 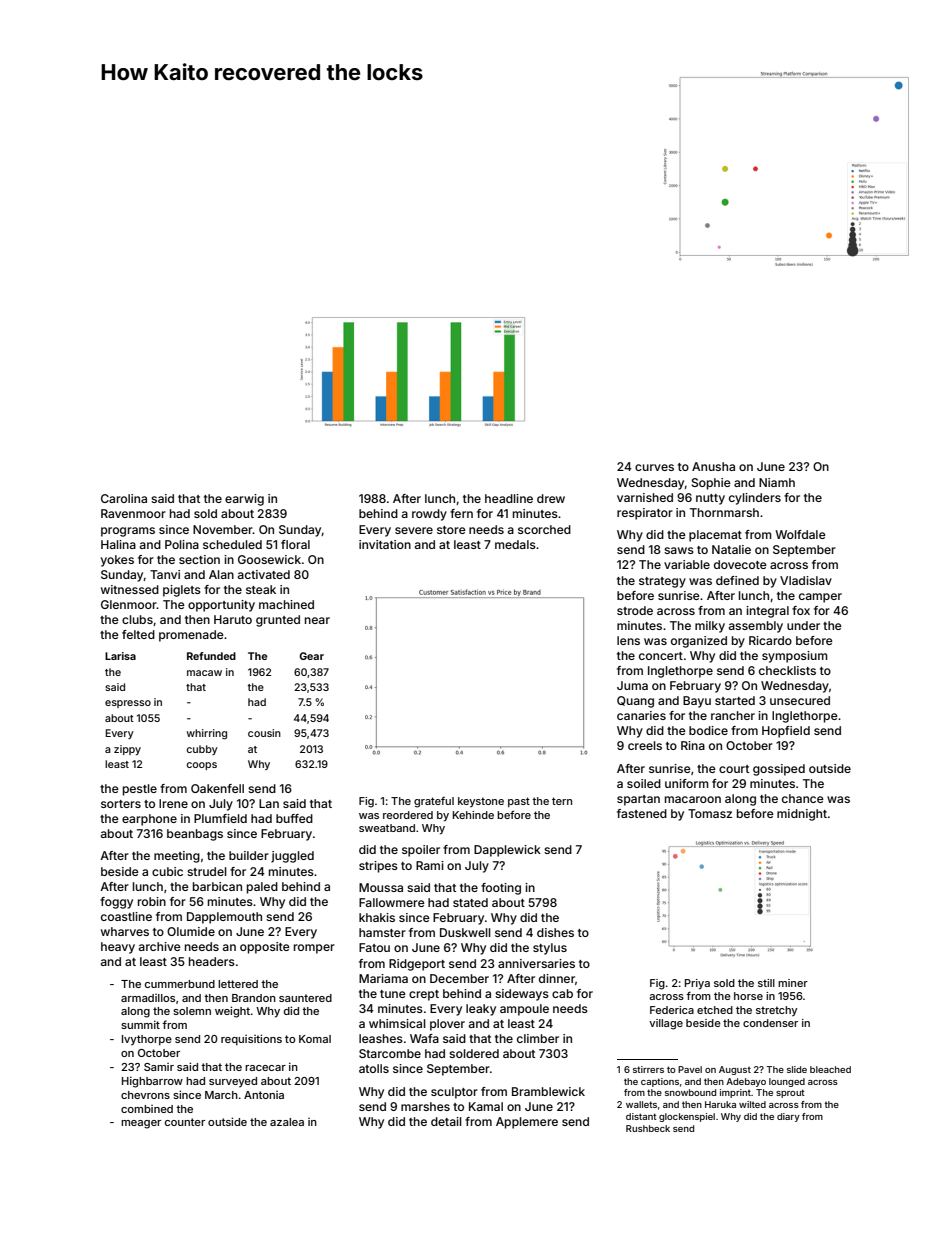 What do you see at coordinates (446, 1121) in the screenshot?
I see `detail` at bounding box center [446, 1121].
